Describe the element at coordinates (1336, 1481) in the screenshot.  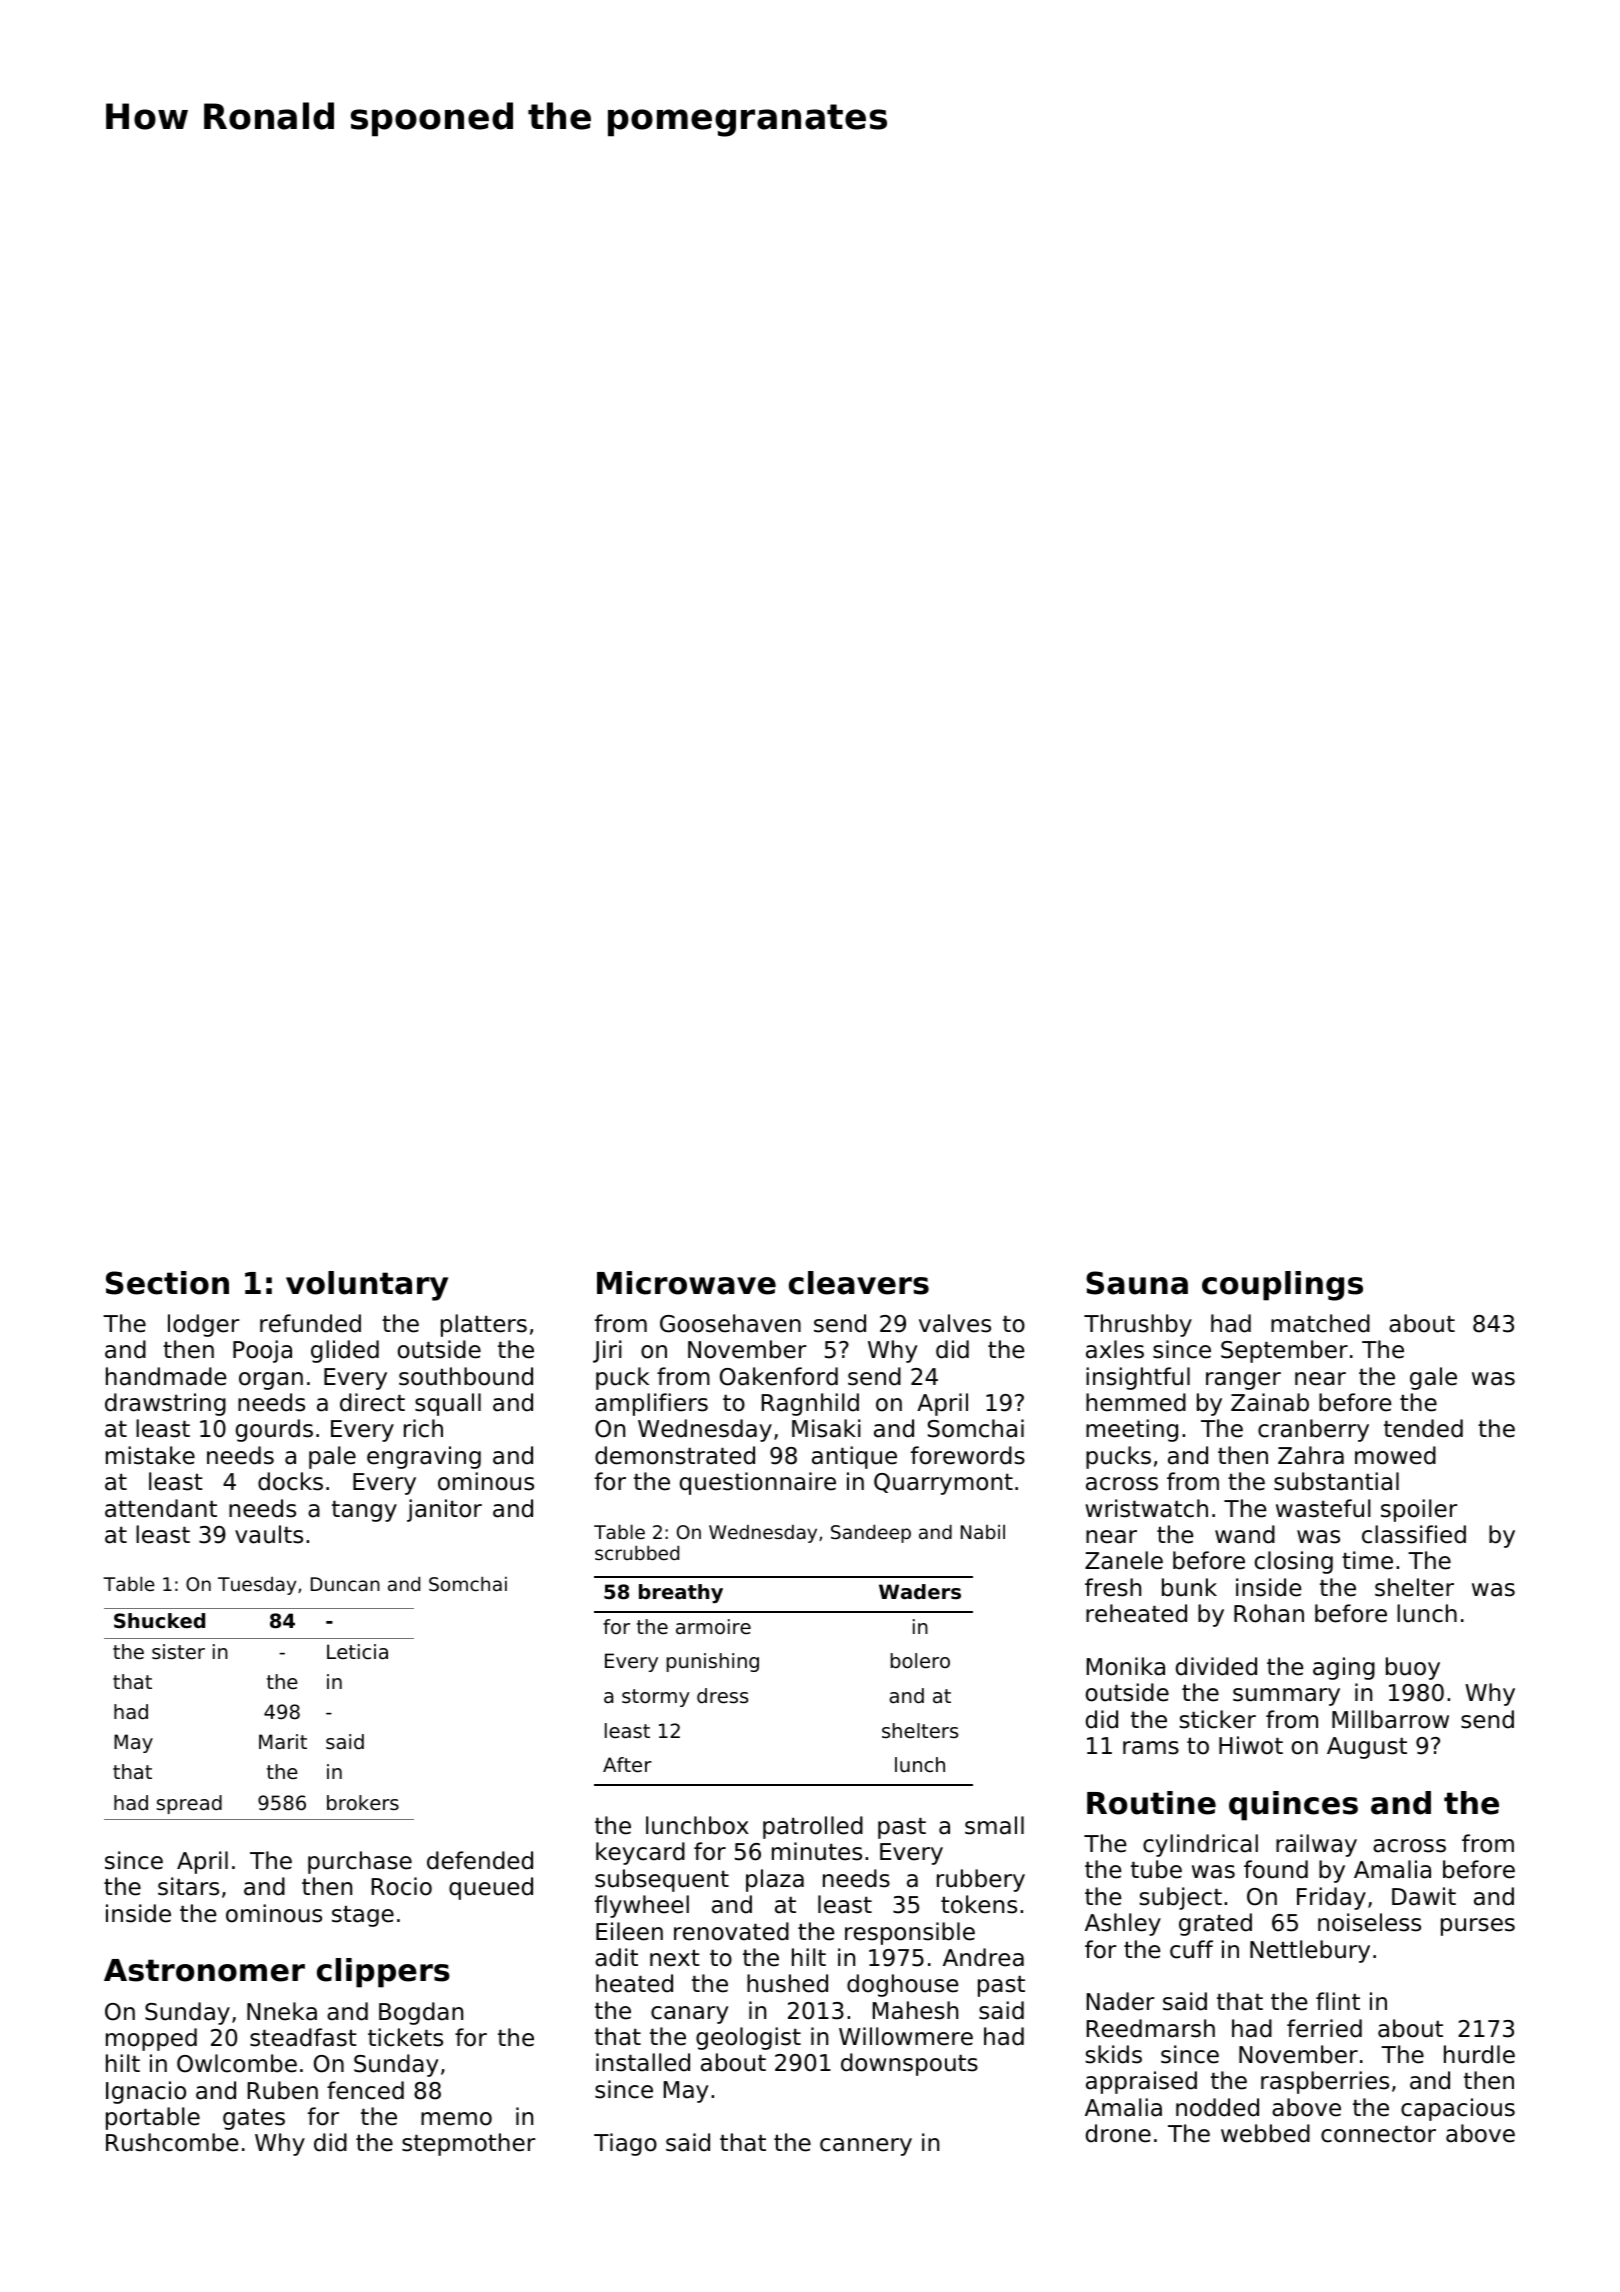
I see `substantial` at that location.
